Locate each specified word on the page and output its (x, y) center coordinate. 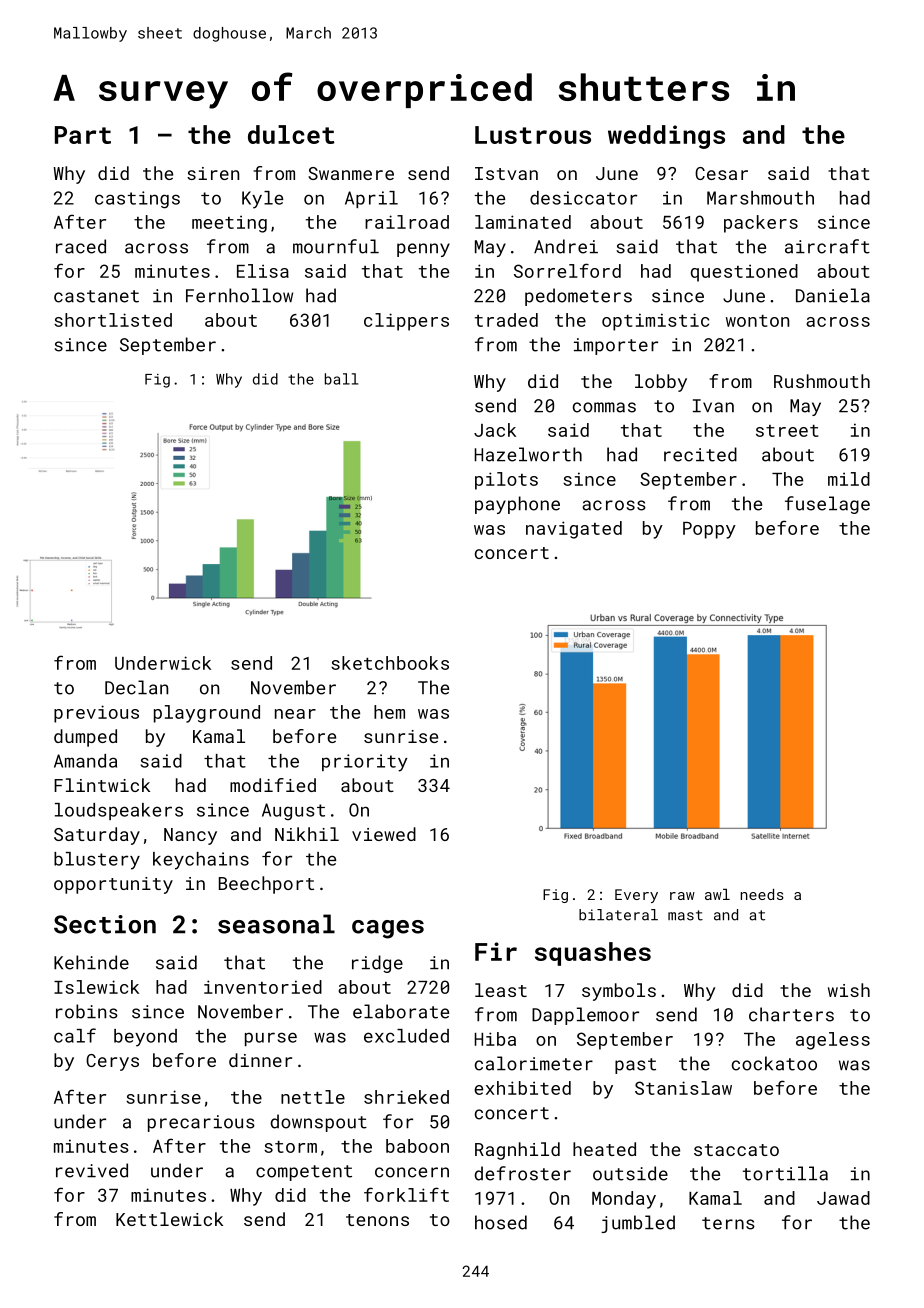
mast (685, 915)
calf (75, 1035)
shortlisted (113, 320)
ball (341, 379)
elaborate (401, 1011)
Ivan (713, 406)
